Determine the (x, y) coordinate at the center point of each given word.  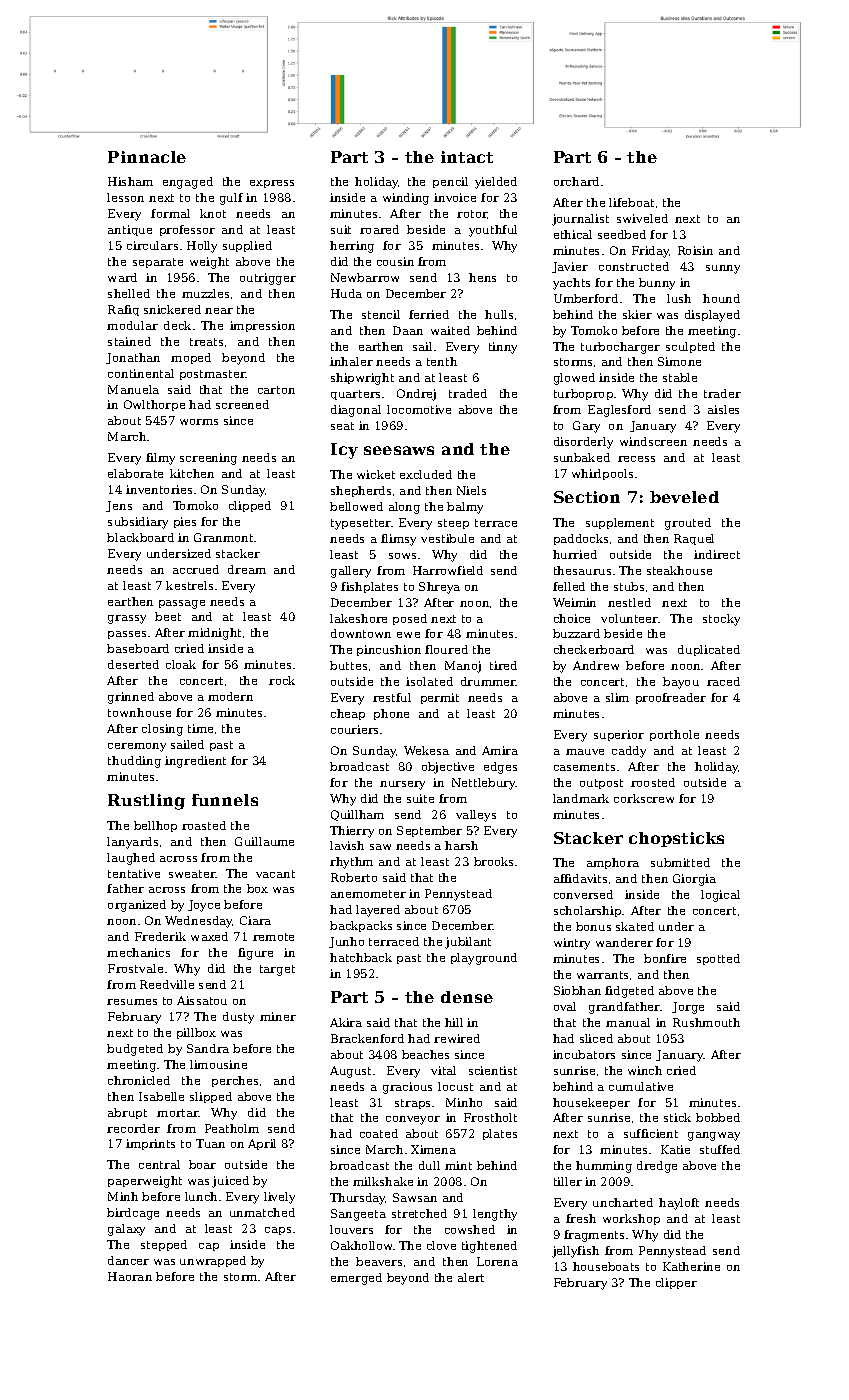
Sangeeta (358, 1215)
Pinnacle (147, 157)
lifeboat (631, 202)
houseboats (606, 1266)
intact (467, 157)
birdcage (133, 1214)
